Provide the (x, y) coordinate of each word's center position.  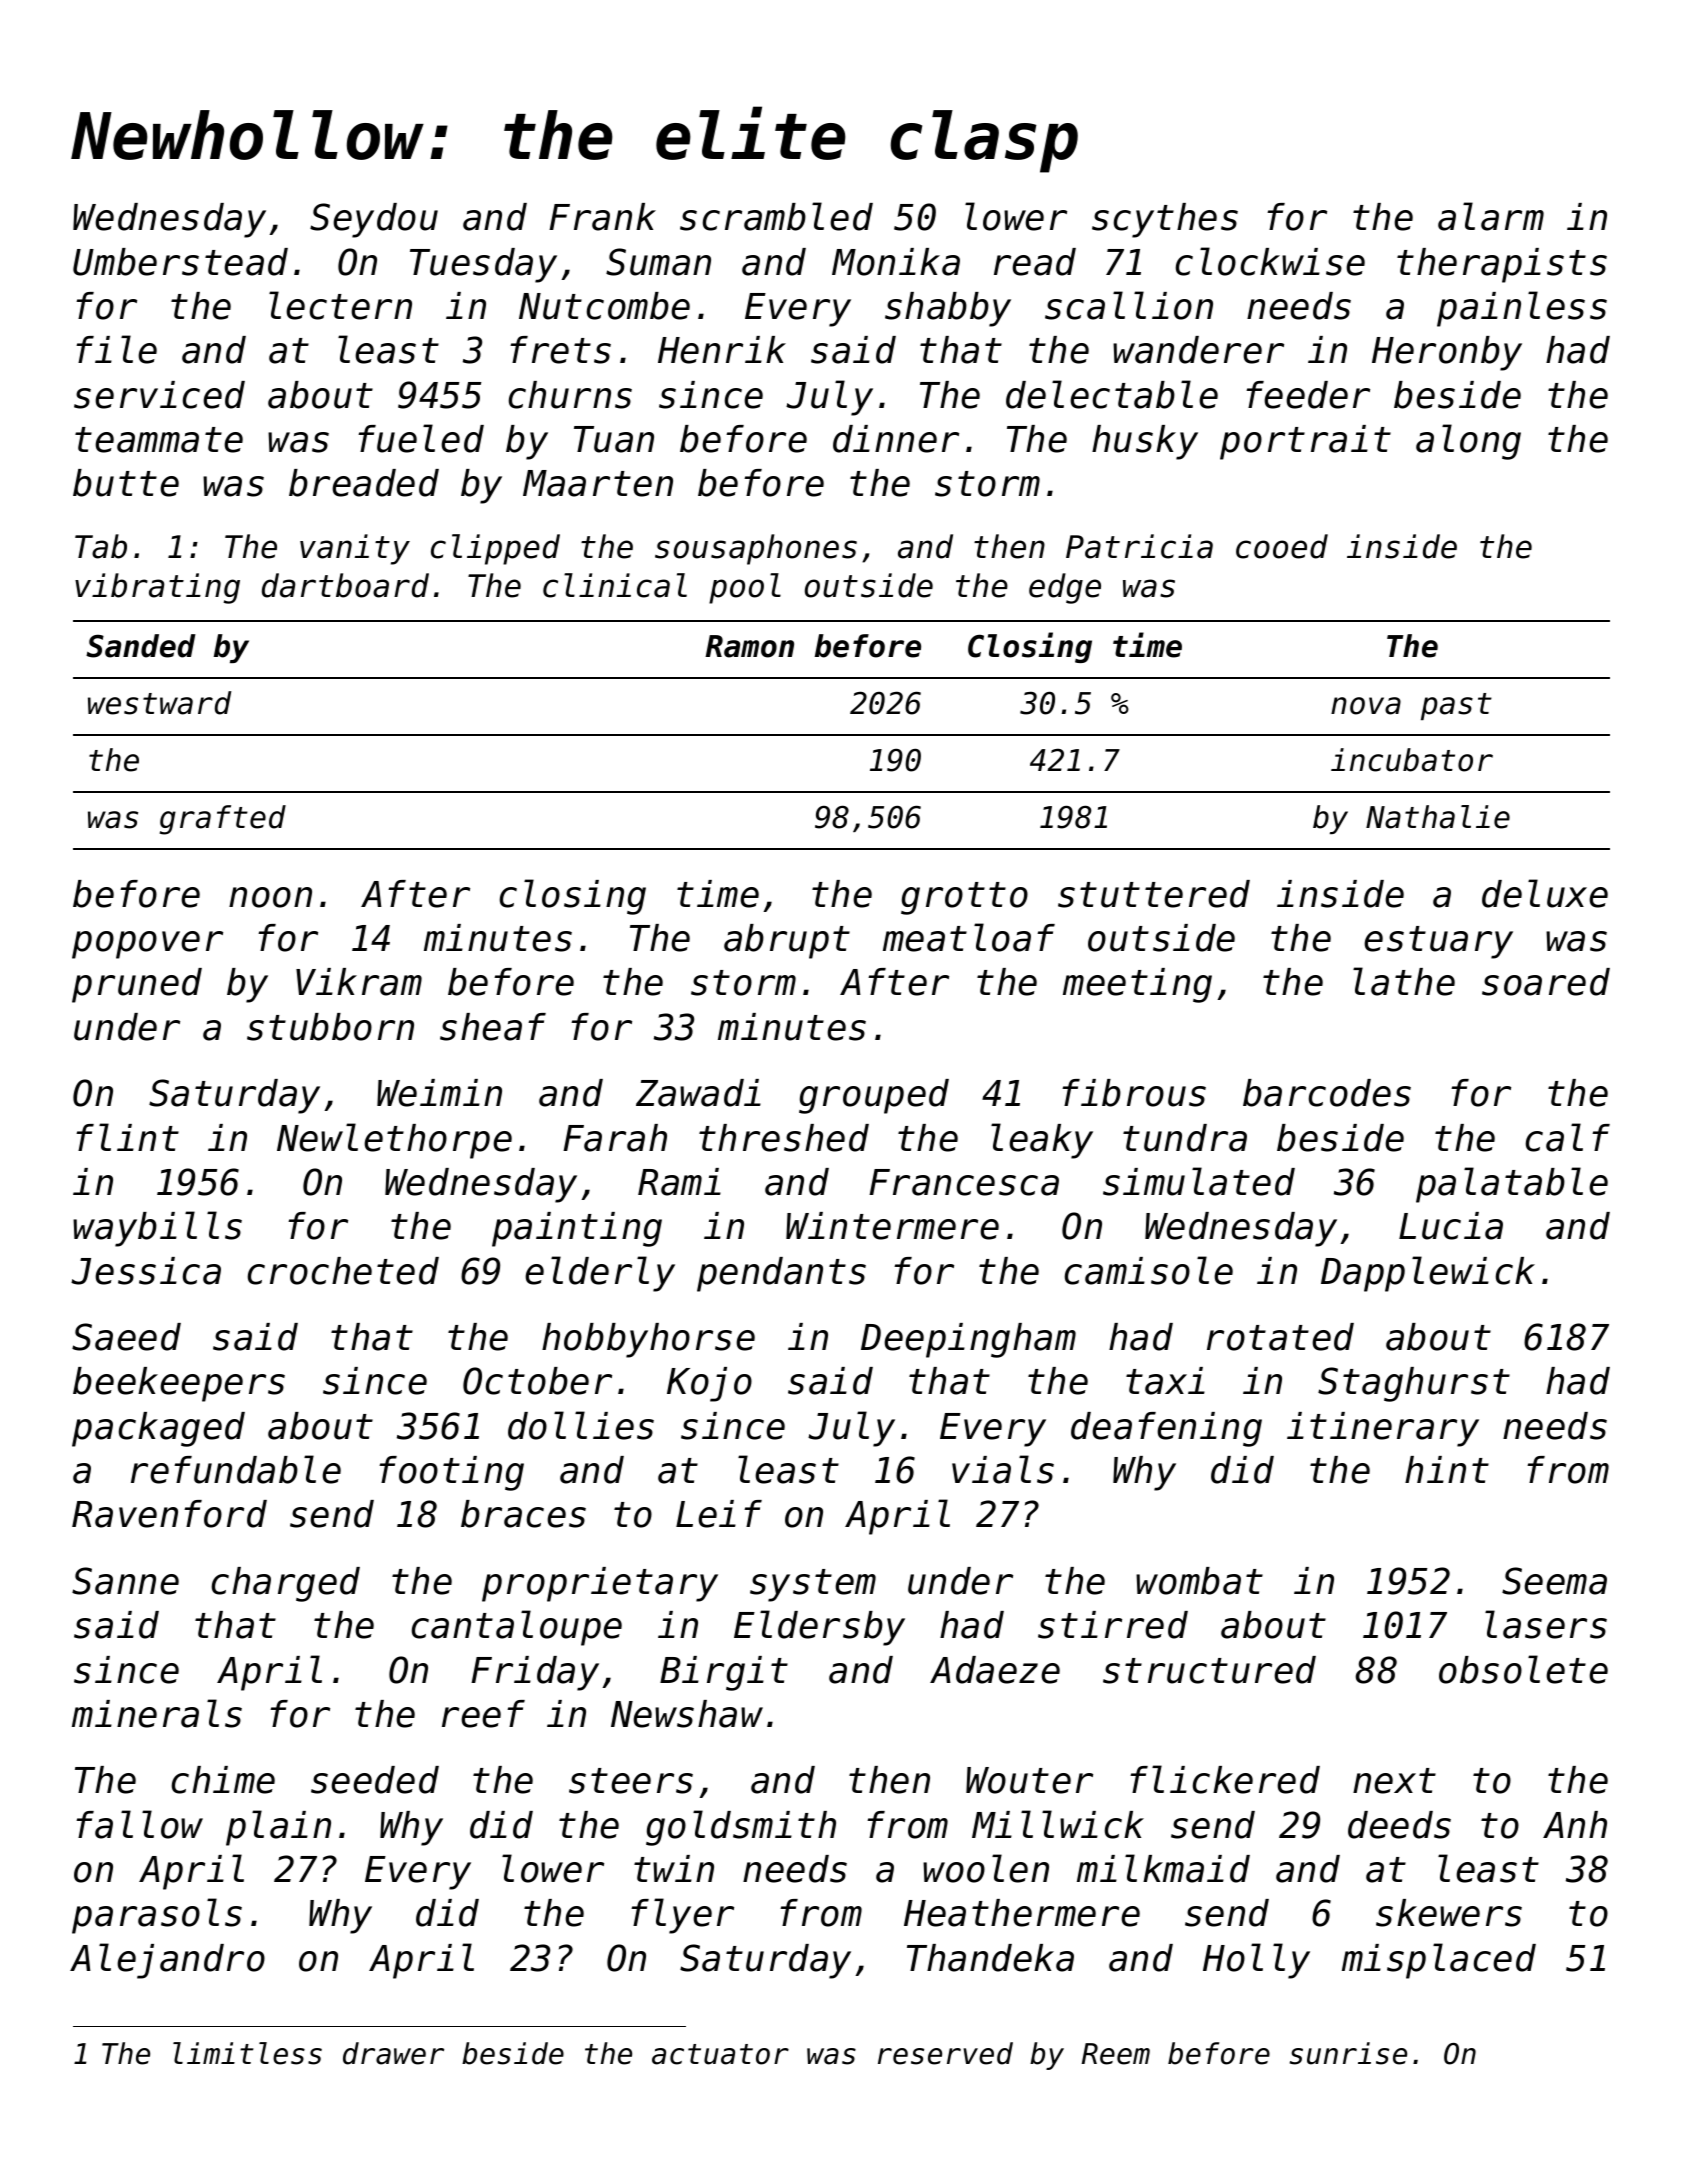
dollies (581, 1425)
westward (159, 703)
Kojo (709, 1384)
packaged (158, 1429)
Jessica (146, 1271)
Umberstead (180, 262)
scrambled (776, 216)
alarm (1491, 216)
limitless (247, 2053)
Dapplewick (1428, 1274)
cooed (1282, 546)
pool (745, 588)
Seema (1554, 1581)
